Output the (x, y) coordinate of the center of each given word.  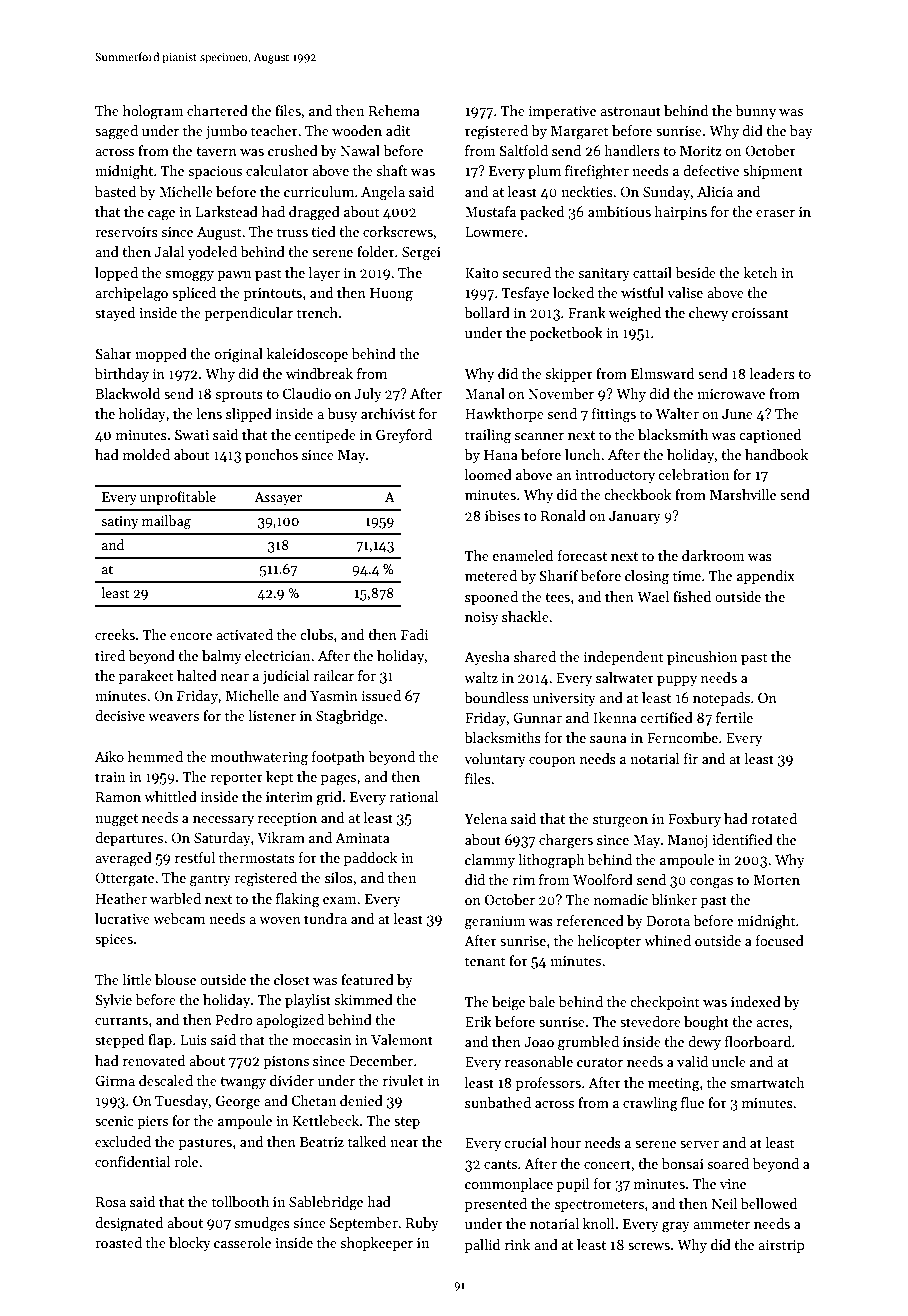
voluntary (495, 760)
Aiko (109, 756)
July (368, 395)
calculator (277, 170)
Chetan (313, 1100)
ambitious (619, 211)
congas (711, 883)
